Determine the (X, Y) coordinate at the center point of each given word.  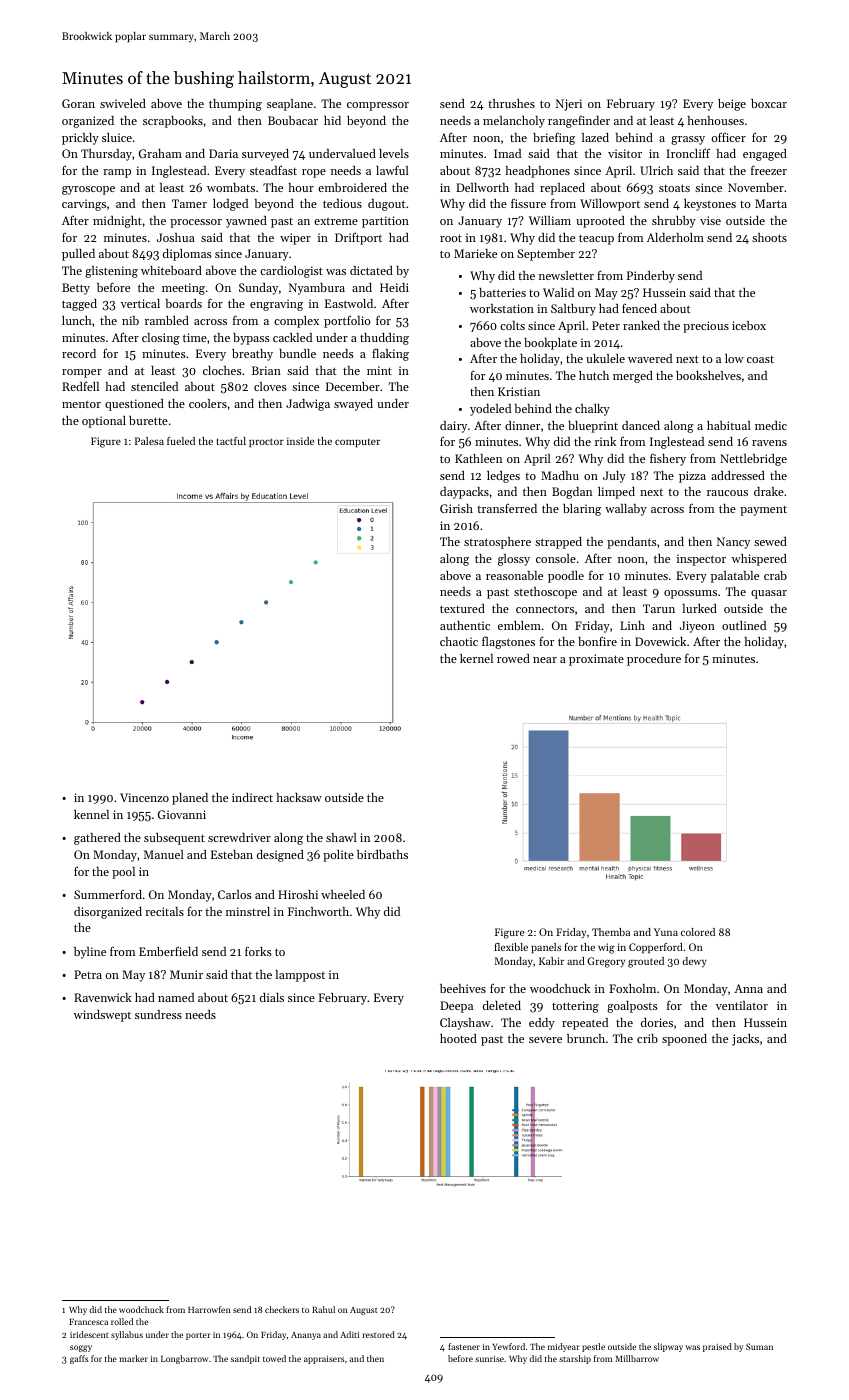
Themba (611, 932)
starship (575, 1359)
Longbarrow (184, 1359)
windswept (102, 1016)
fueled (181, 441)
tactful (231, 441)
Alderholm (675, 237)
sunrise (489, 1359)
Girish (456, 508)
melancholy (514, 122)
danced (641, 425)
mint (379, 370)
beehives (463, 988)
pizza (692, 477)
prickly (80, 139)
